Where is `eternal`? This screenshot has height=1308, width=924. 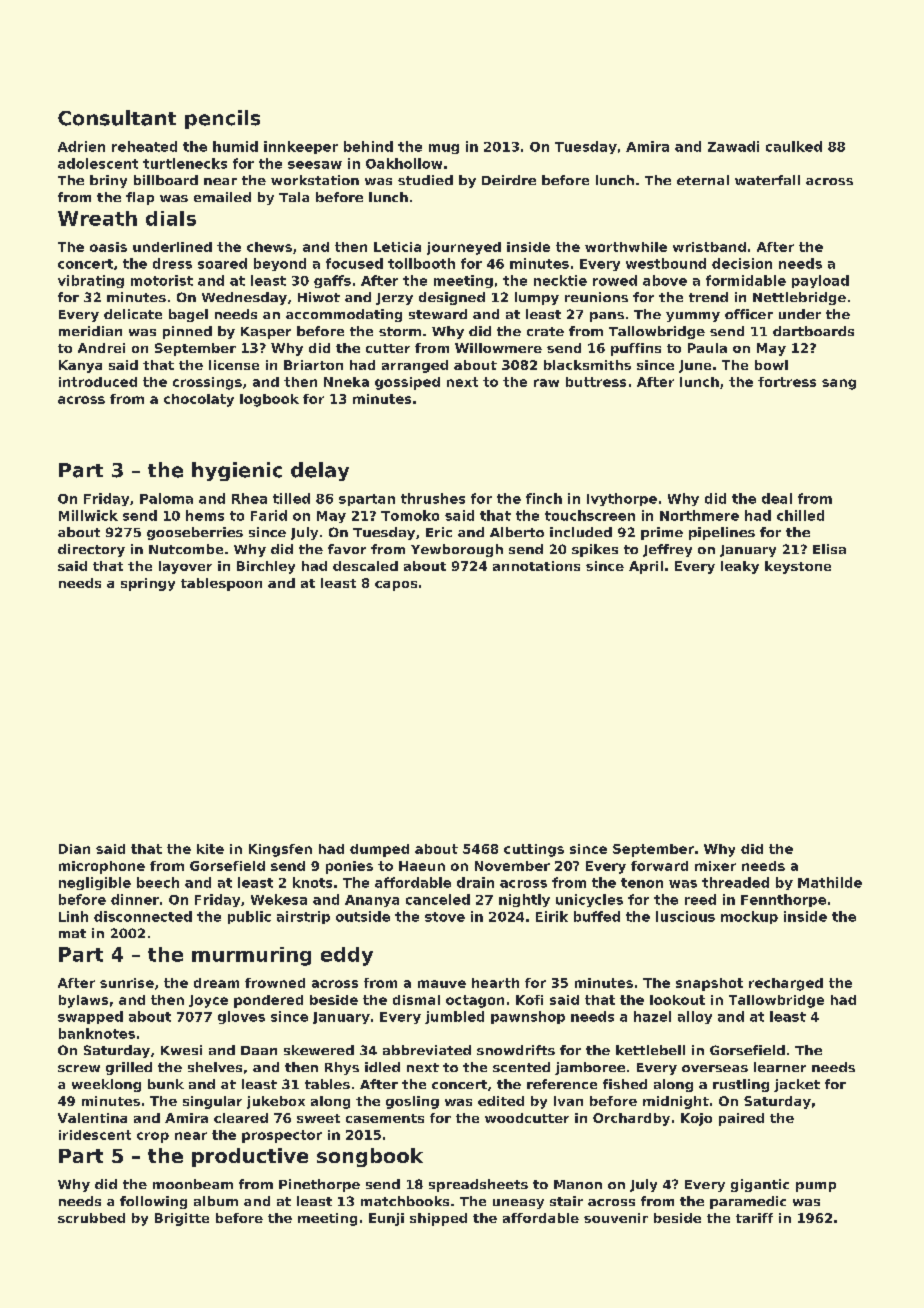 eternal is located at coordinates (703, 180).
